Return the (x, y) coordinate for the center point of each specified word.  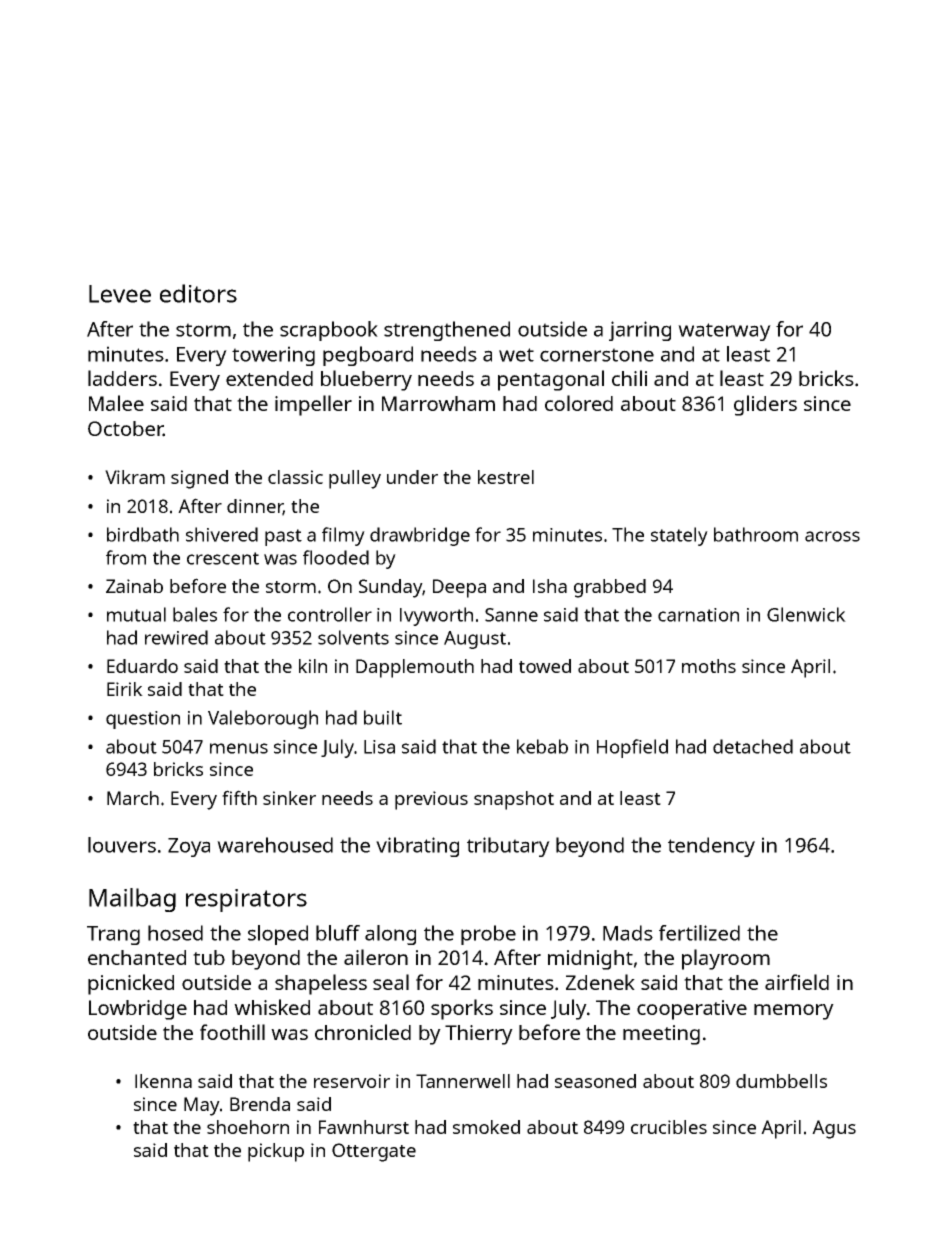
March (133, 798)
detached (753, 746)
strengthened (447, 331)
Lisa (379, 747)
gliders (765, 405)
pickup (276, 1152)
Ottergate (374, 1152)
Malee (116, 403)
